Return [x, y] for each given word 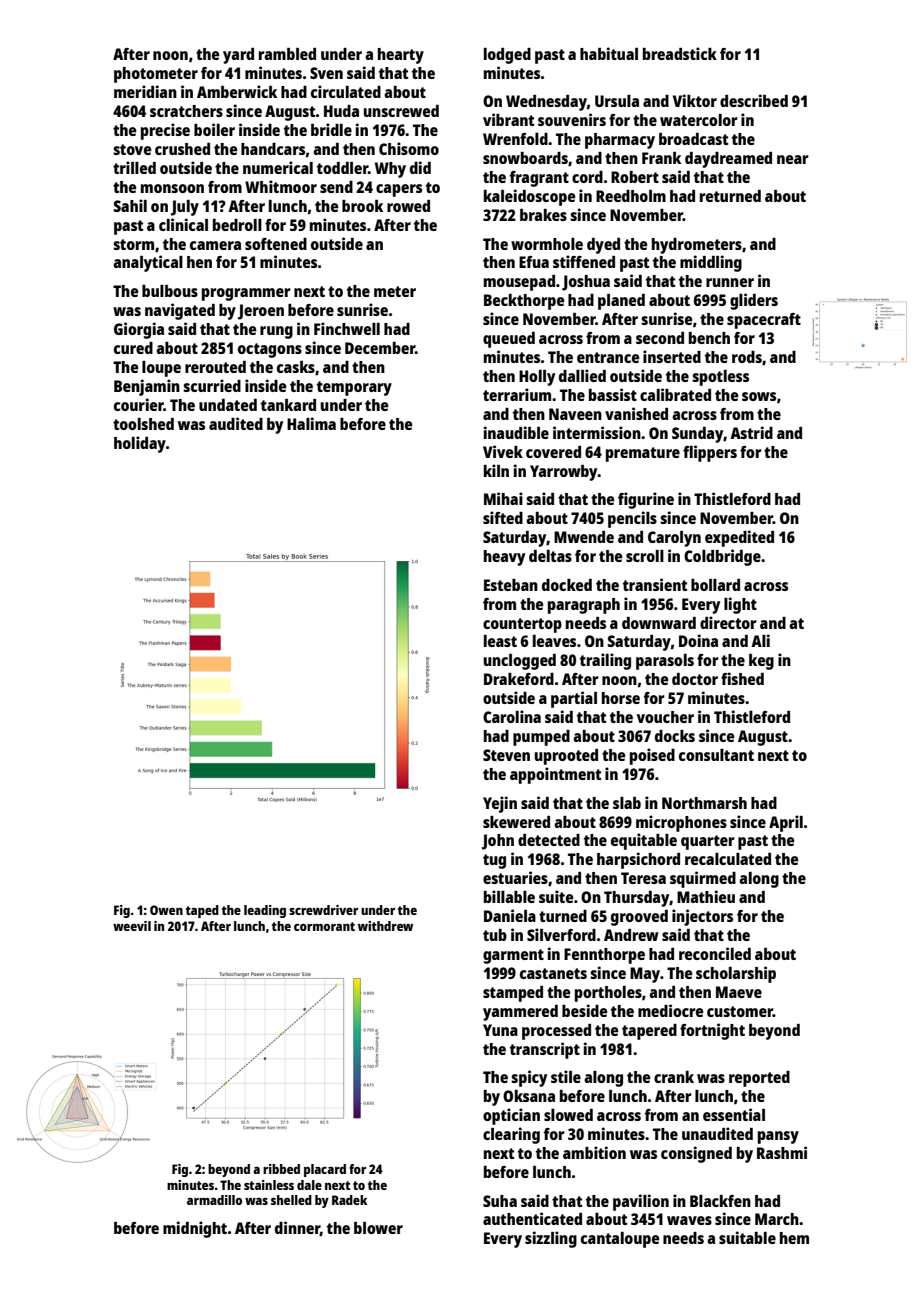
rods [747, 357]
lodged [507, 56]
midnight [195, 1229]
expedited [739, 538]
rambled [287, 54]
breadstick [680, 53]
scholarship [736, 974]
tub [495, 935]
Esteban [511, 585]
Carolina [512, 716]
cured [133, 348]
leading [265, 911]
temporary [354, 388]
